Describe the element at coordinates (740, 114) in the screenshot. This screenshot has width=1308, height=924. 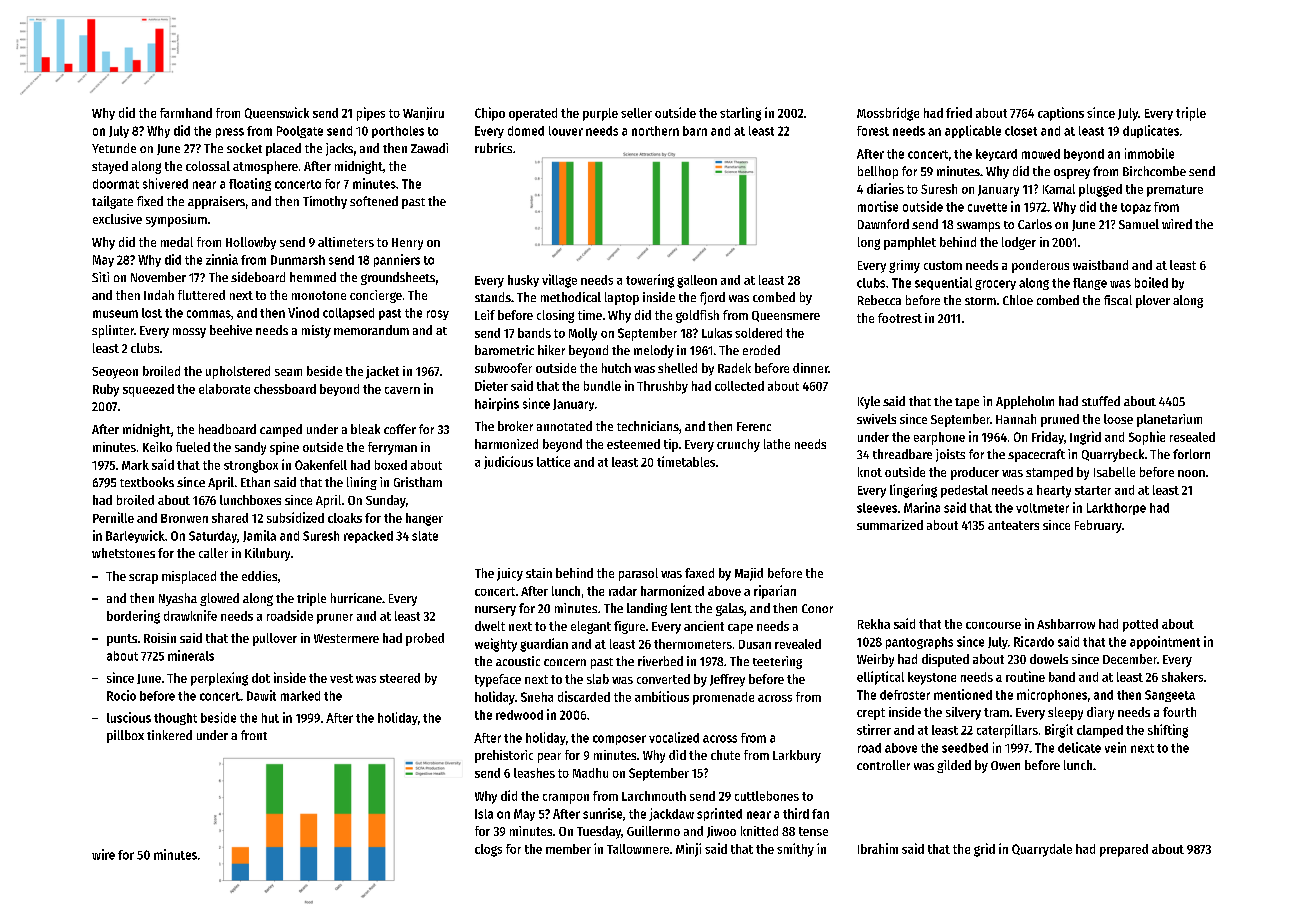
I see `starling` at that location.
